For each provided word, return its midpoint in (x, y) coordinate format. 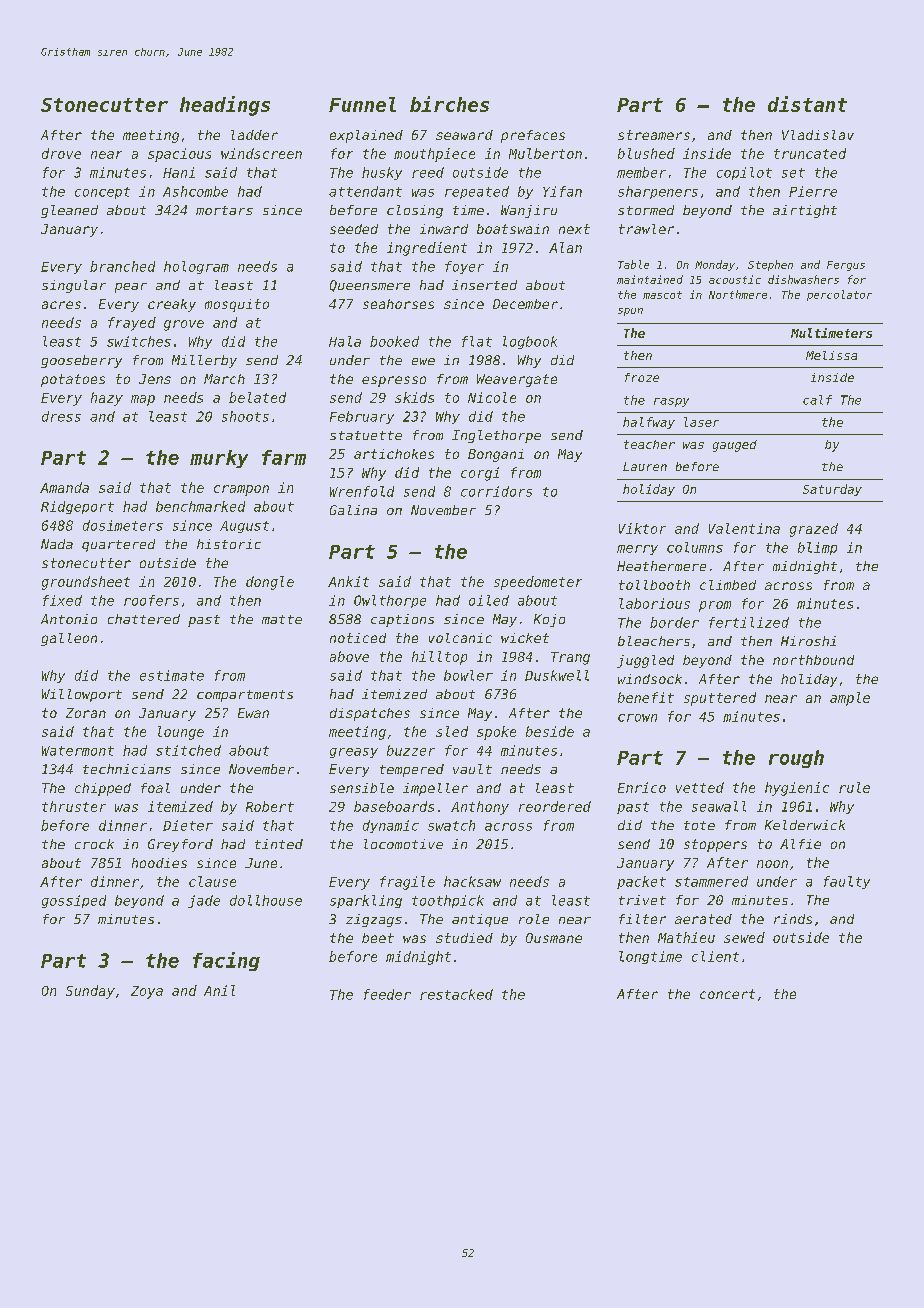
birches (449, 104)
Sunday (90, 992)
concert (727, 994)
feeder (387, 994)
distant (807, 104)
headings (225, 106)
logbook (530, 342)
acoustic (735, 279)
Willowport (82, 695)
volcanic (460, 638)
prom (715, 606)
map (143, 400)
